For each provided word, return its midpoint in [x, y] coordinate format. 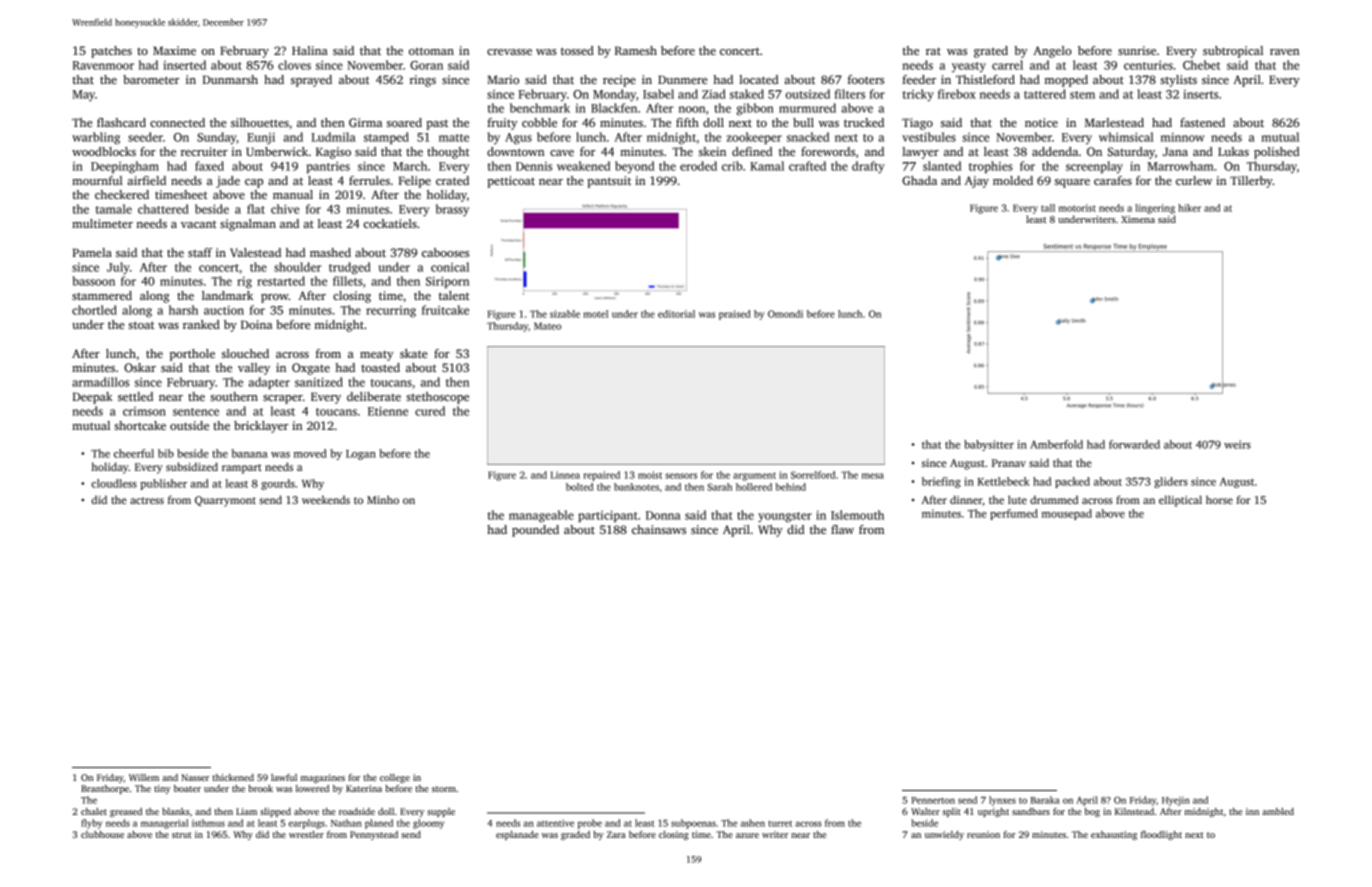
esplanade [517, 835]
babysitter [989, 445]
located [758, 79]
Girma [365, 122]
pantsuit [609, 182]
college [395, 778]
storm [444, 789]
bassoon [94, 281]
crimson [144, 411]
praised [735, 315]
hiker [1189, 208]
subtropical [1233, 52]
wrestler [306, 834]
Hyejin [1176, 801]
